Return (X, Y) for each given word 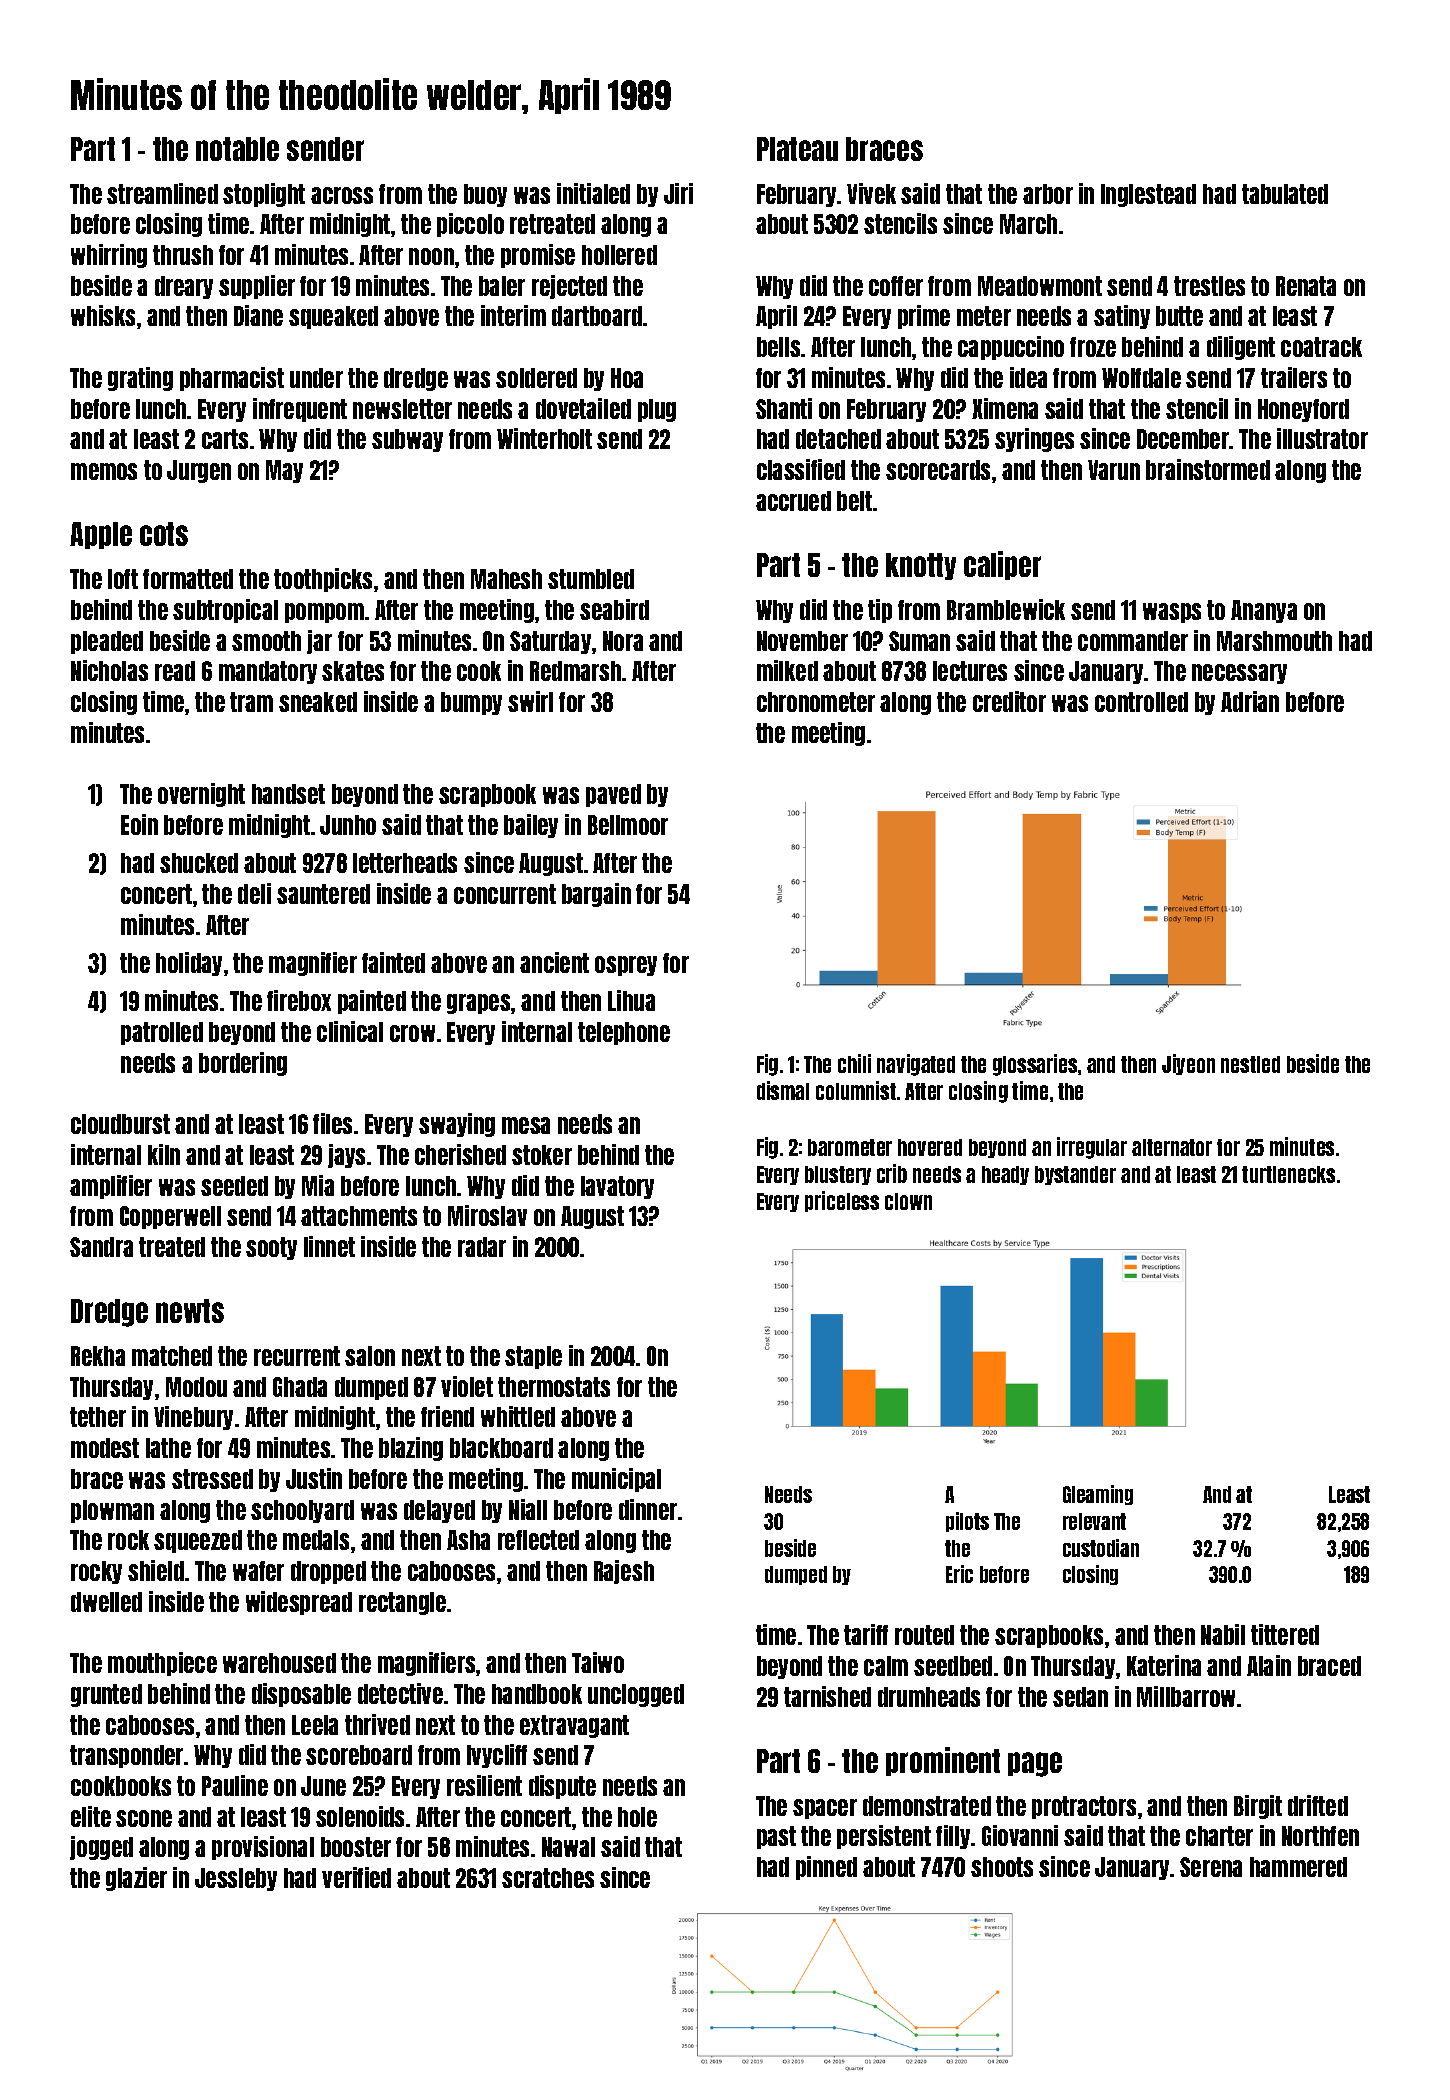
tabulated (1285, 194)
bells (778, 347)
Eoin (139, 824)
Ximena (1005, 408)
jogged (101, 1848)
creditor (1009, 701)
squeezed (198, 1541)
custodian (1101, 1548)
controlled (1141, 702)
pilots (967, 1522)
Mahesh (506, 579)
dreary (184, 287)
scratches (548, 1878)
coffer (896, 286)
